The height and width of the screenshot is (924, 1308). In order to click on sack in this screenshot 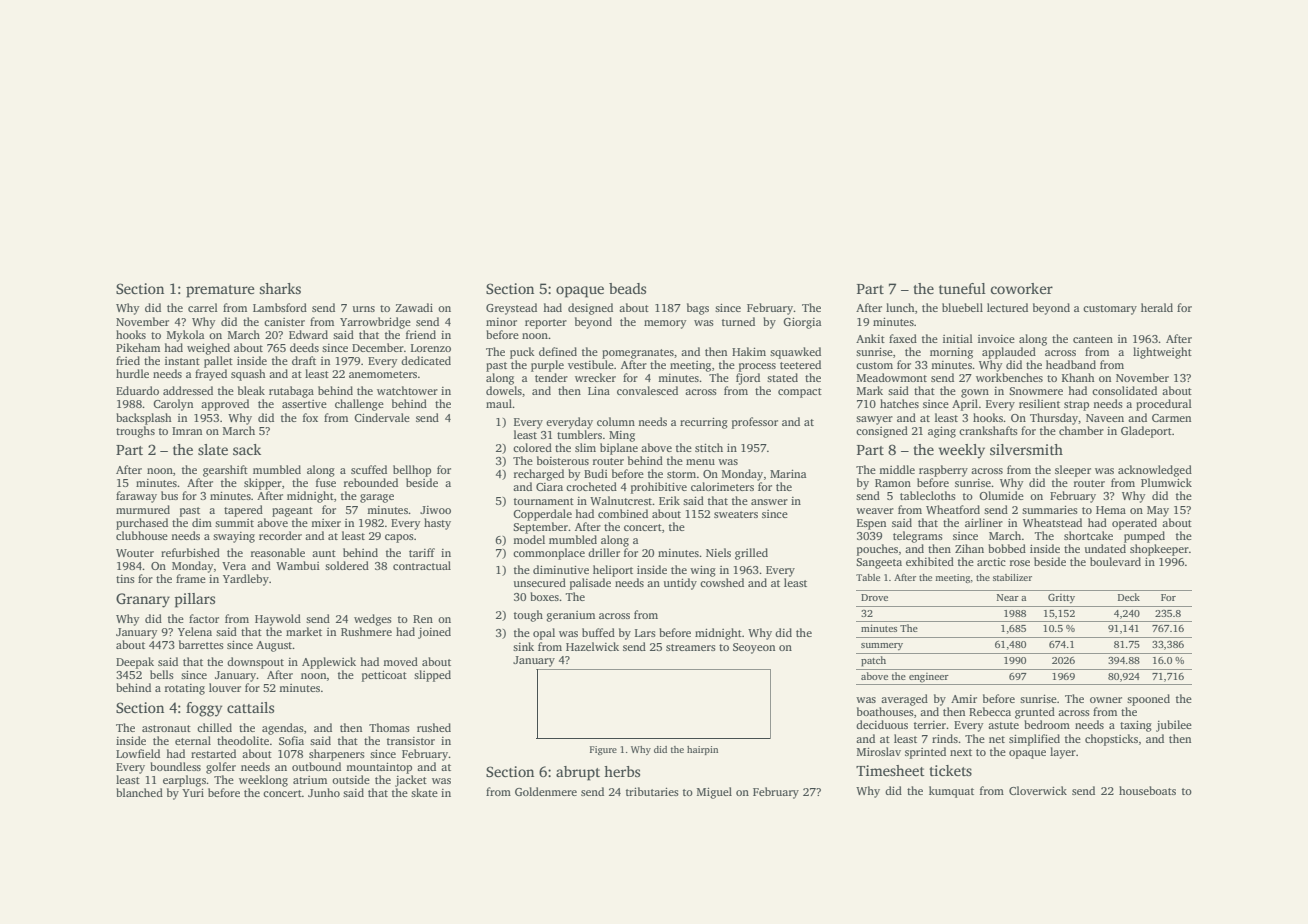, I will do `click(247, 449)`.
